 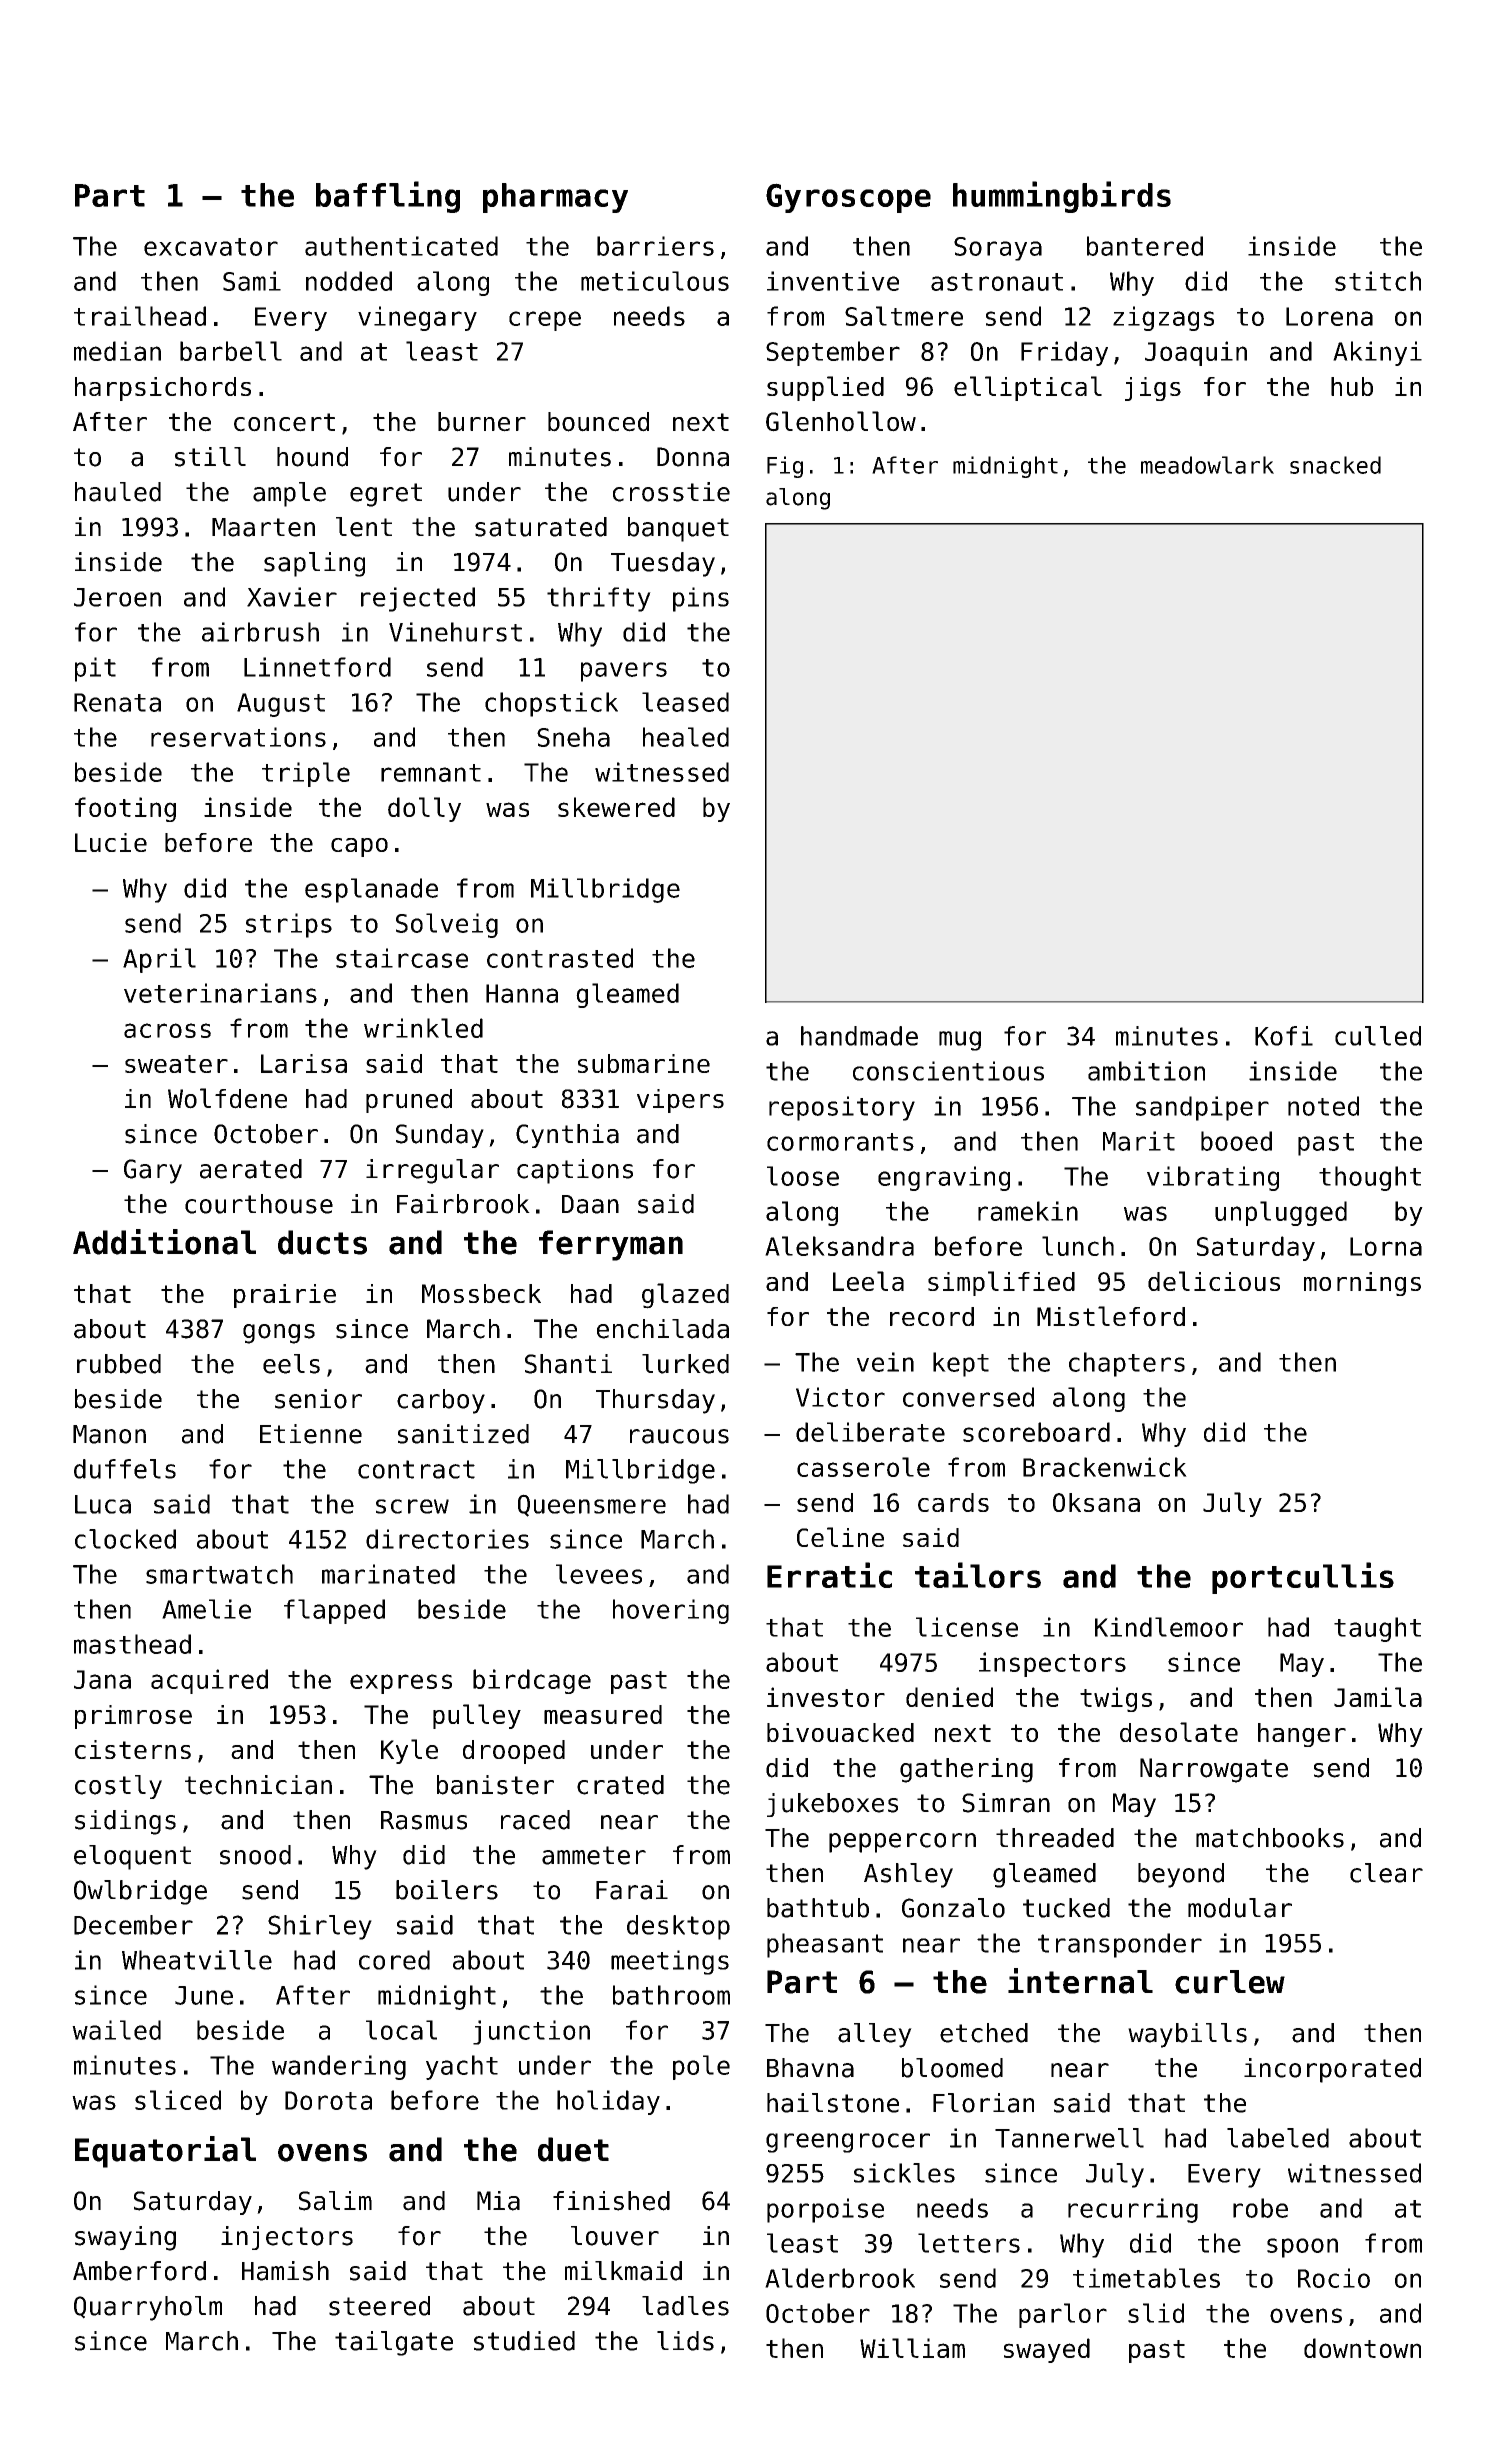 What do you see at coordinates (1001, 1283) in the page?
I see `simplified` at bounding box center [1001, 1283].
